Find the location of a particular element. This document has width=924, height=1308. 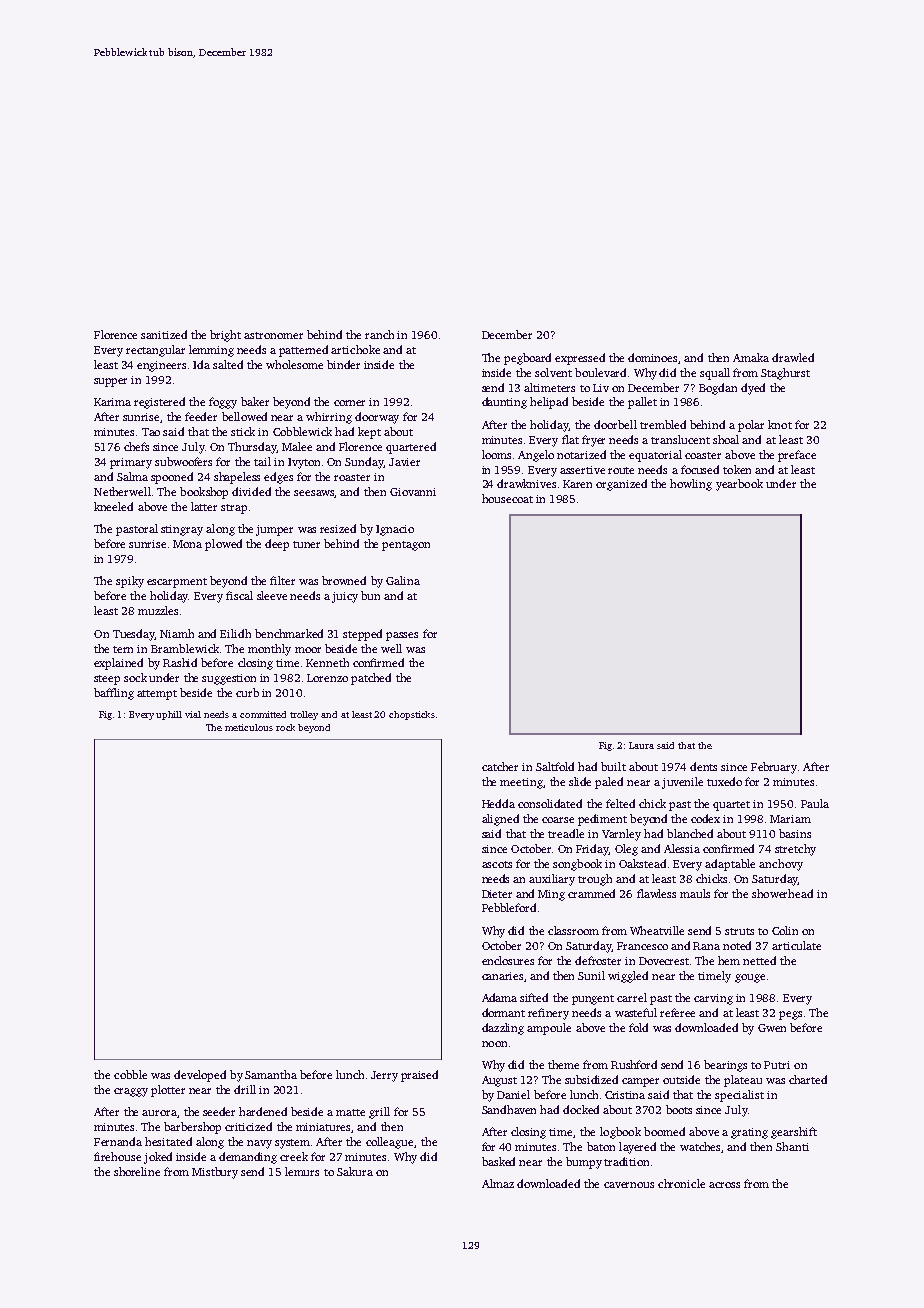

Amaka is located at coordinates (751, 357).
